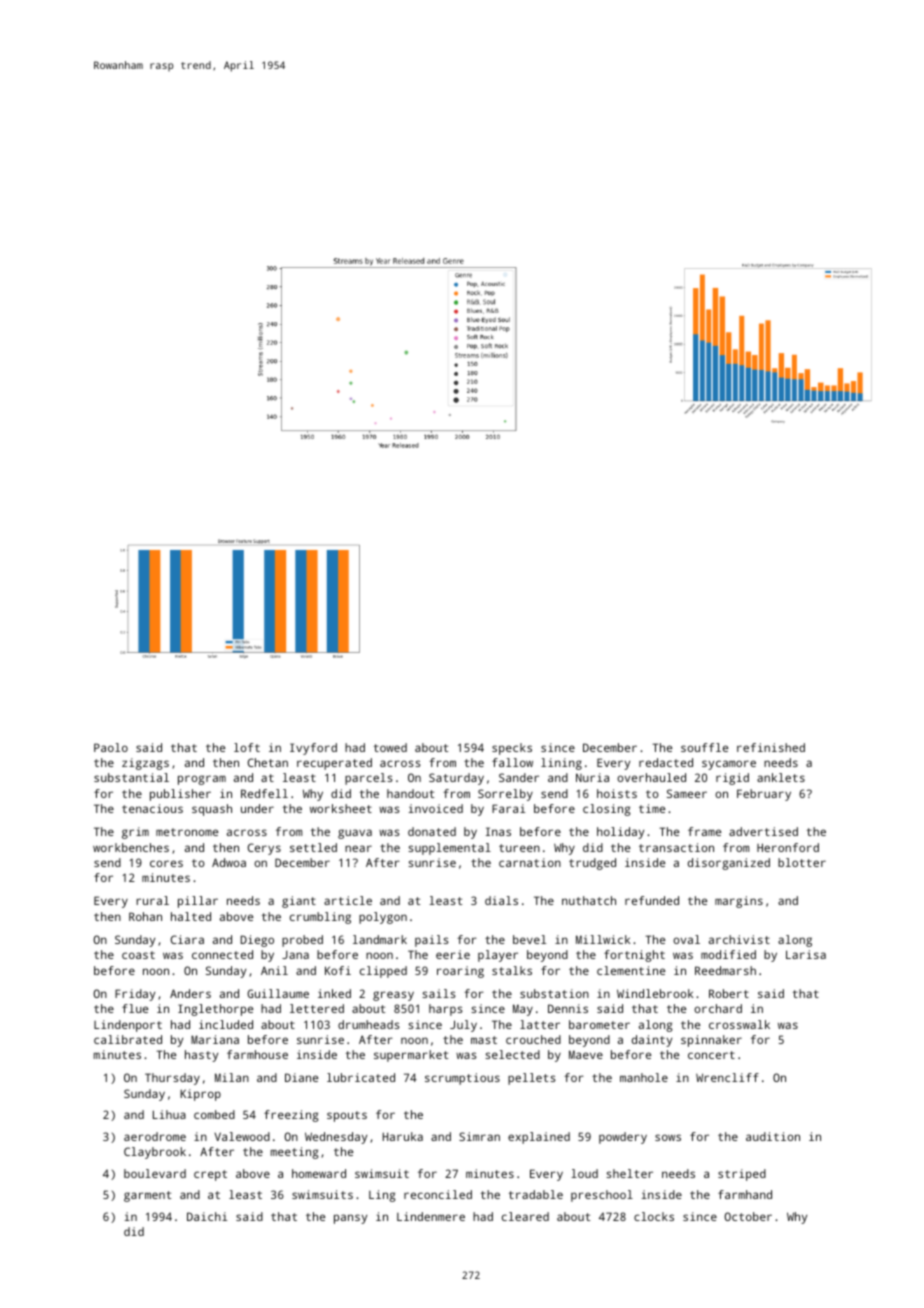  Describe the element at coordinates (729, 993) in the screenshot. I see `Robert` at that location.
